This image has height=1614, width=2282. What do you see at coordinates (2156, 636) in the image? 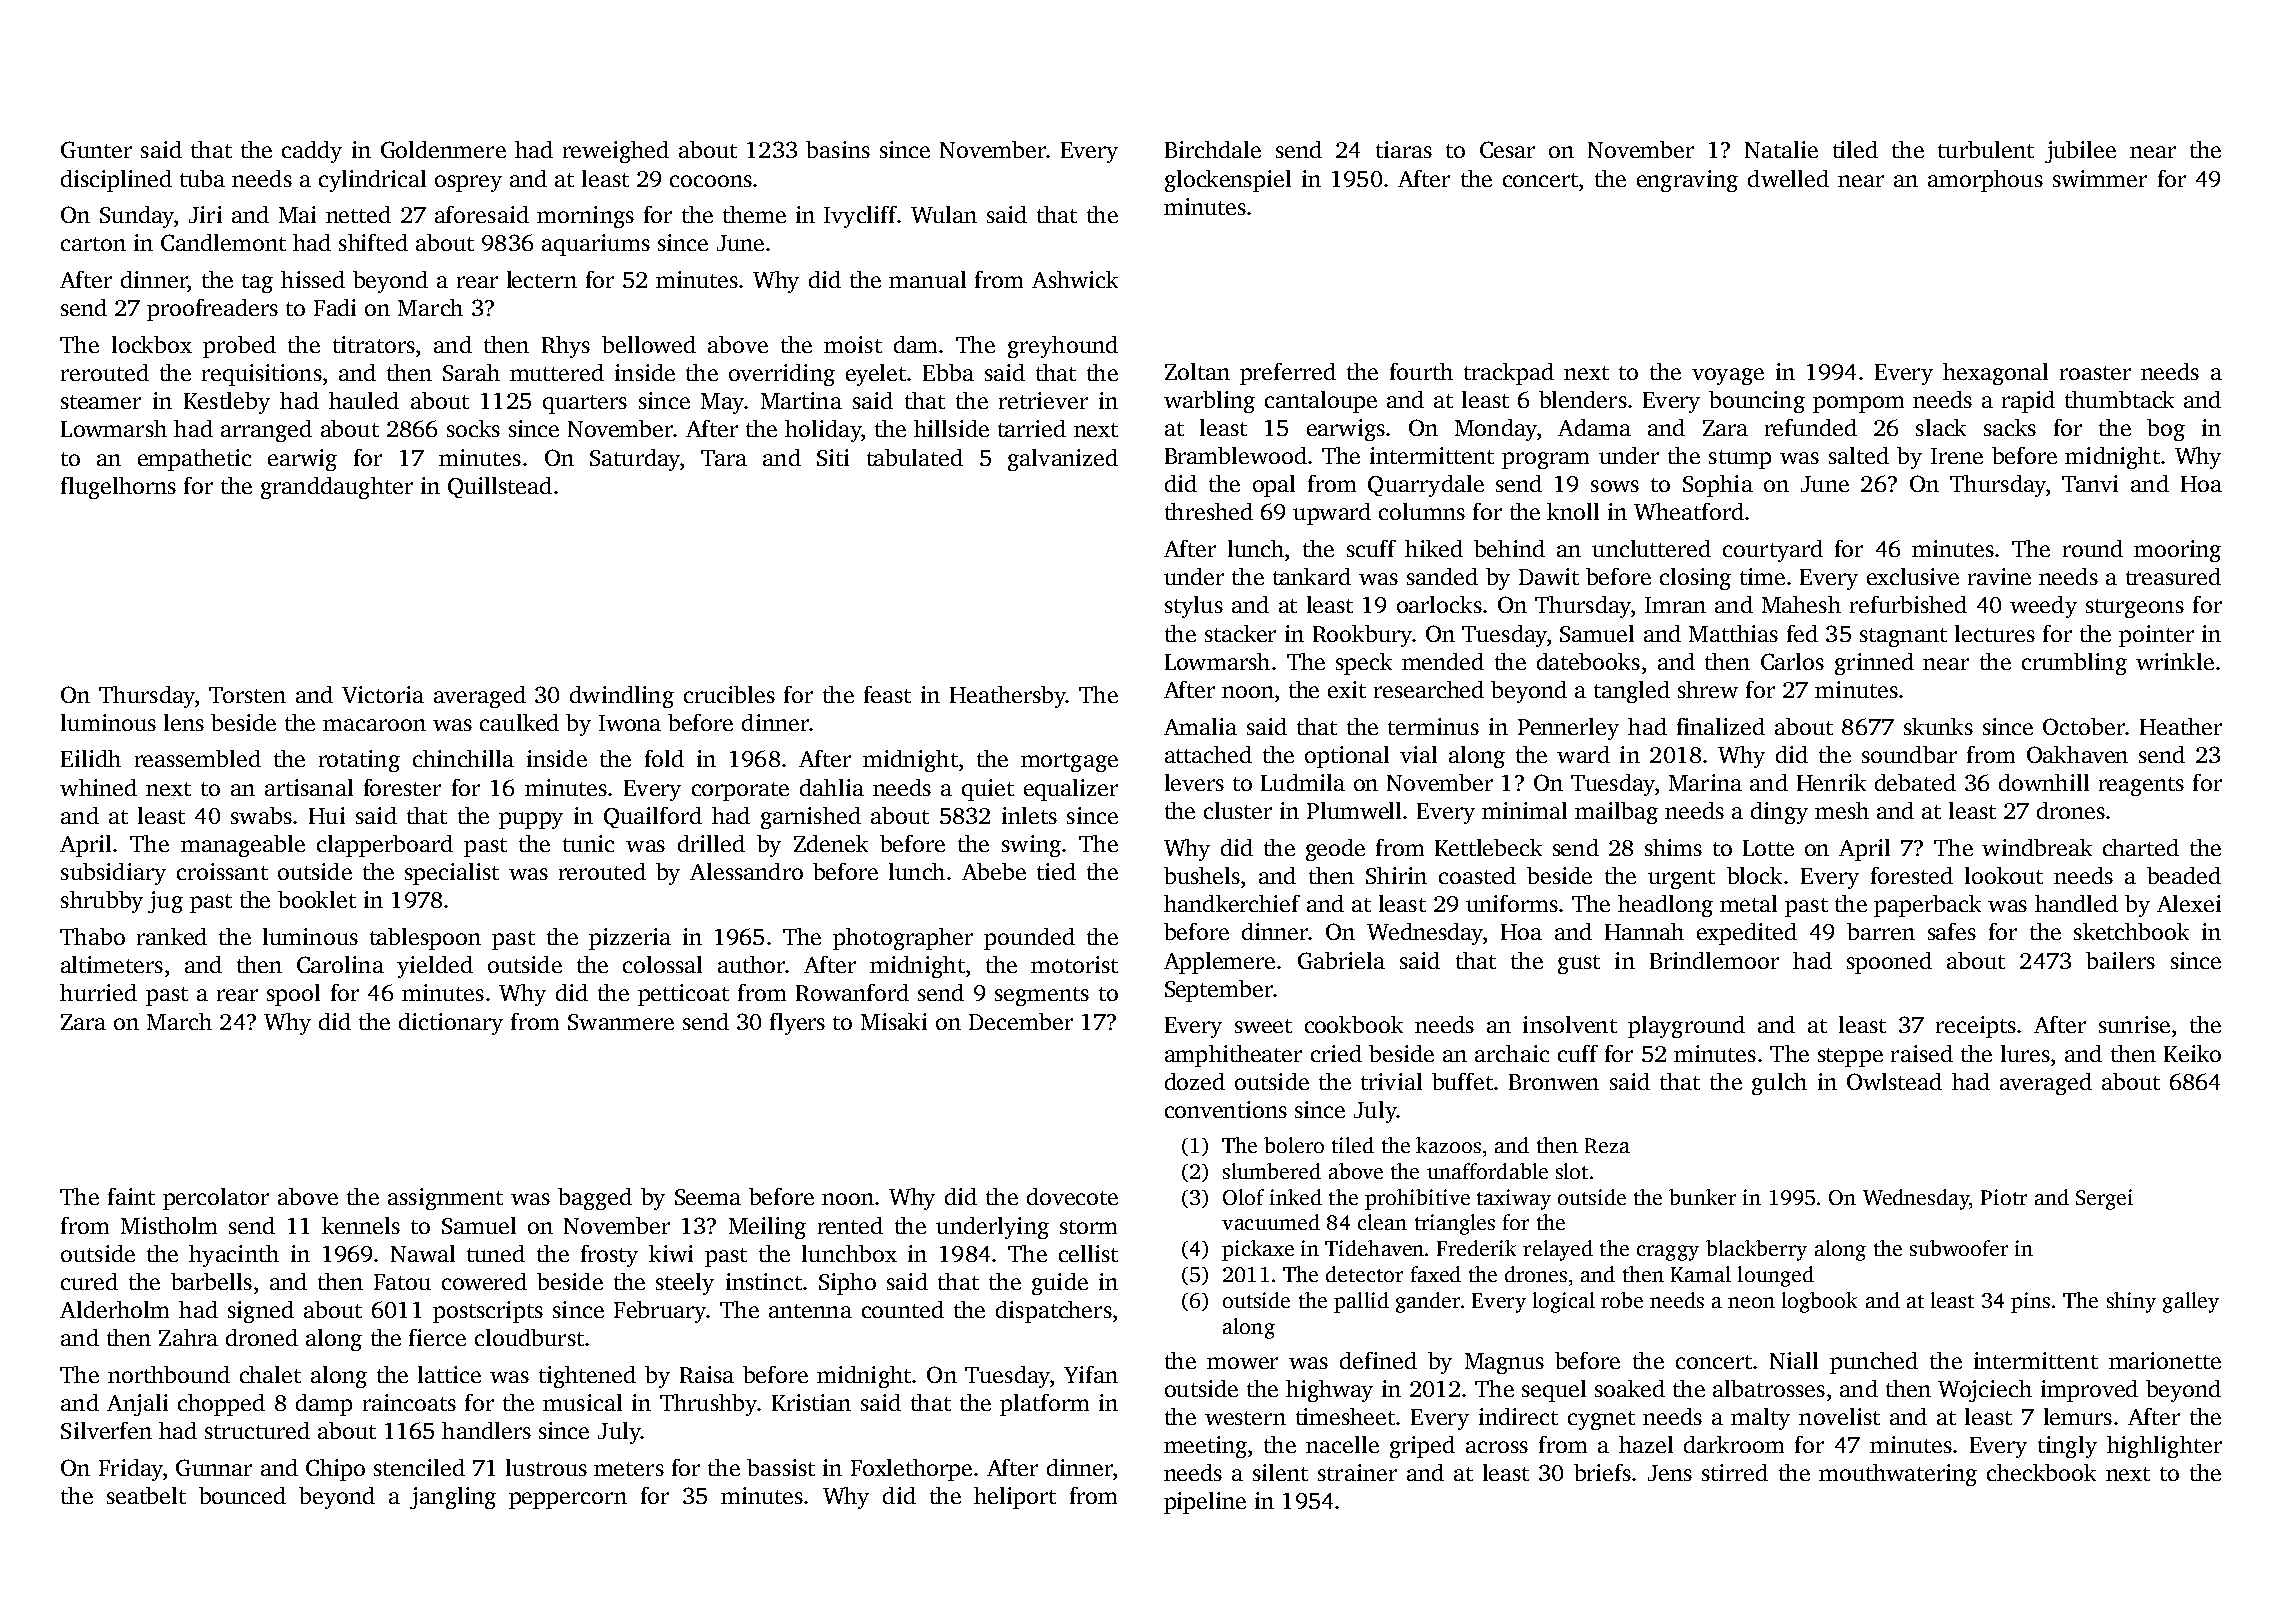
I see `pointer` at bounding box center [2156, 636].
